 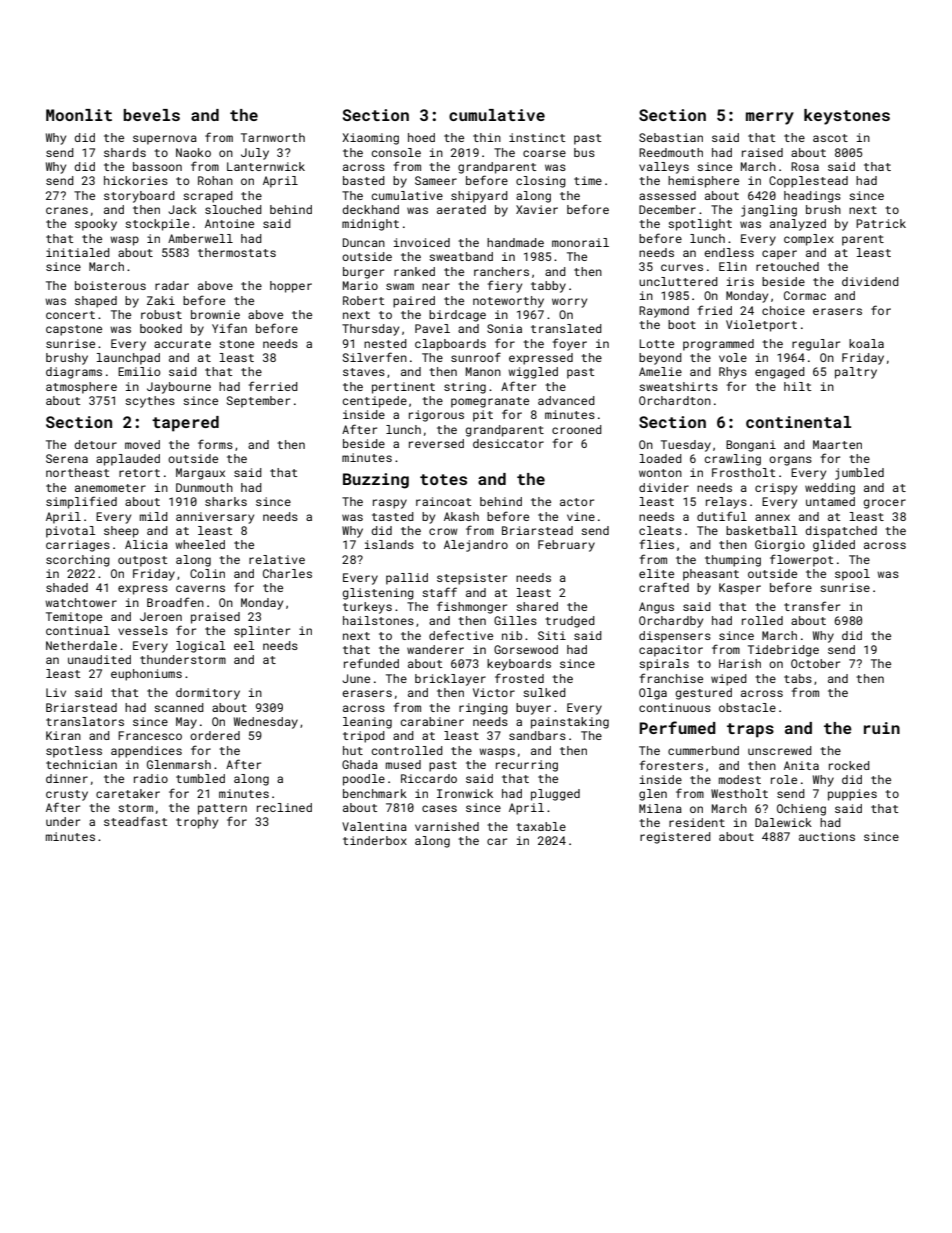 What do you see at coordinates (85, 721) in the screenshot?
I see `translators` at bounding box center [85, 721].
